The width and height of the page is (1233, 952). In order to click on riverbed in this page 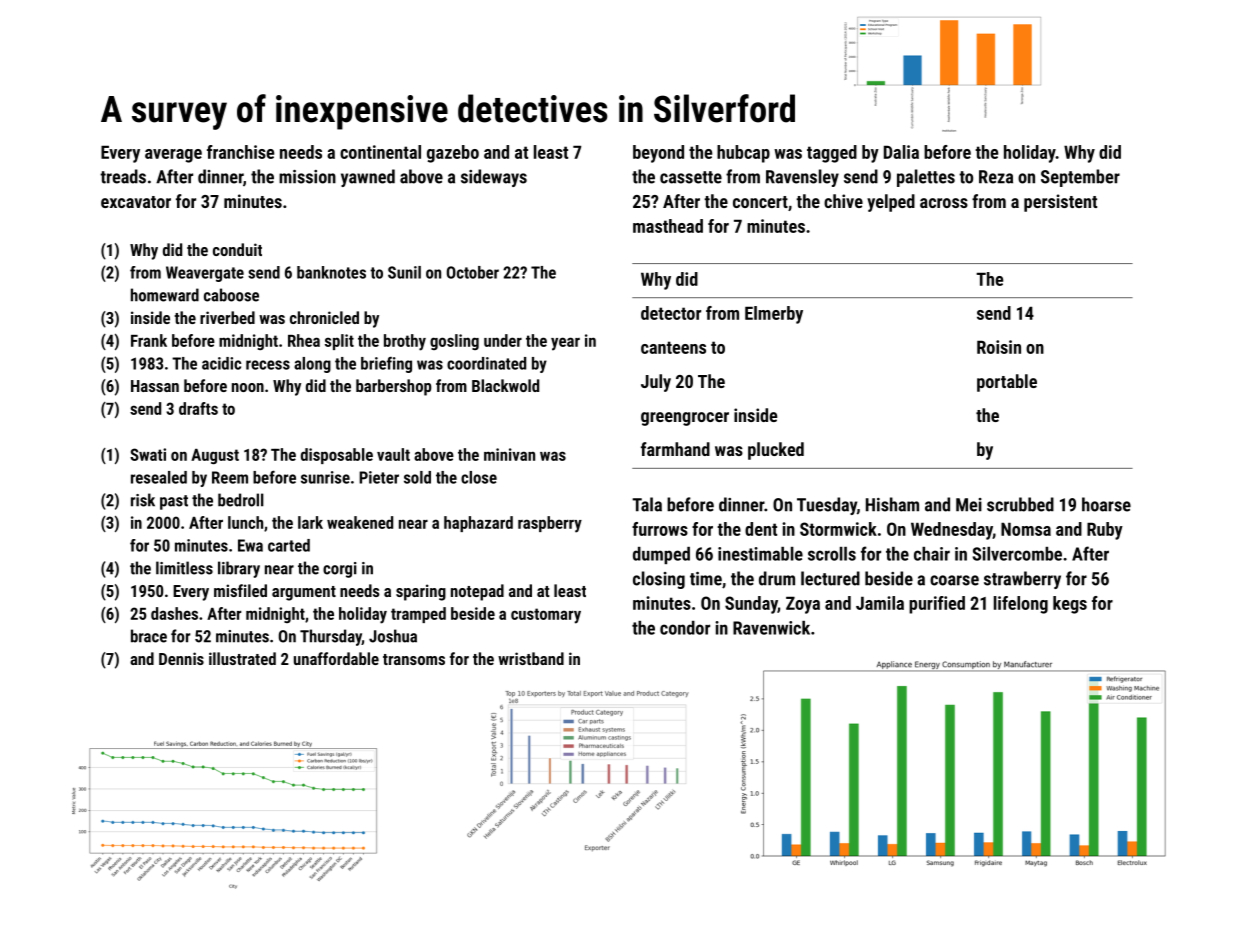, I will do `click(227, 317)`.
